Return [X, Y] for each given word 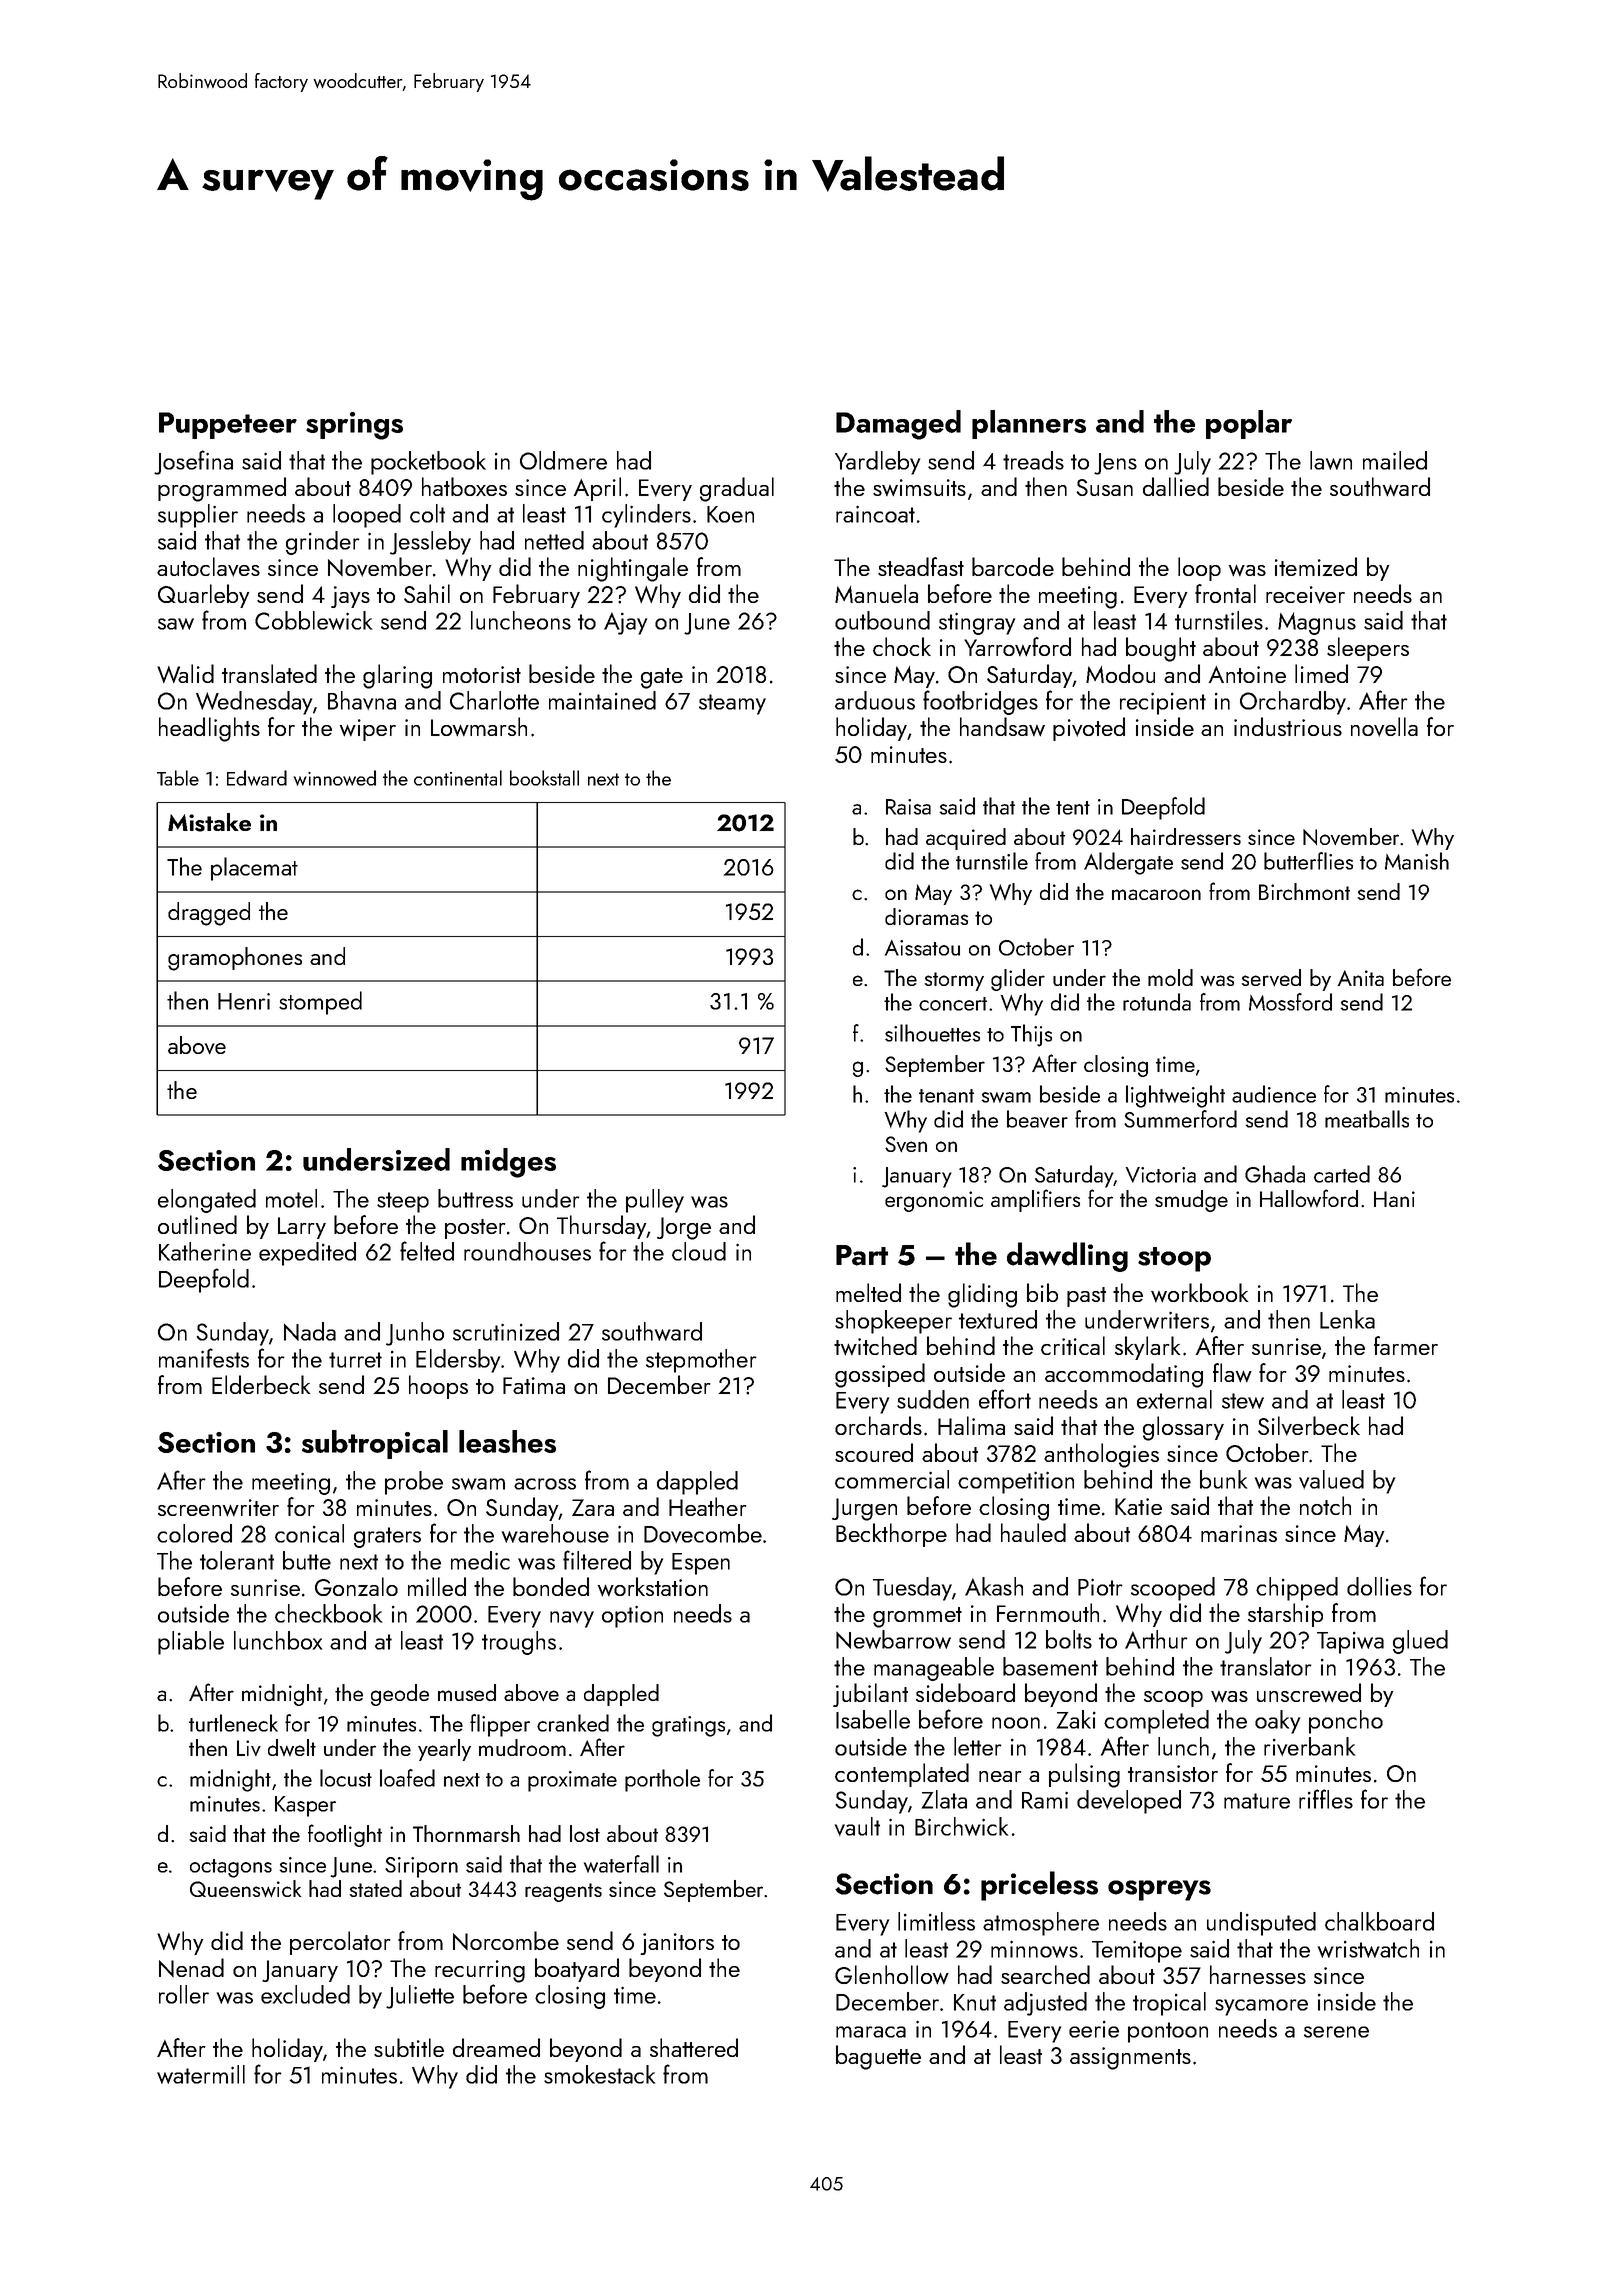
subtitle [409, 2047]
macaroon [1156, 894]
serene [1336, 2032]
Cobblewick [313, 620]
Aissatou [922, 948]
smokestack [599, 2074]
